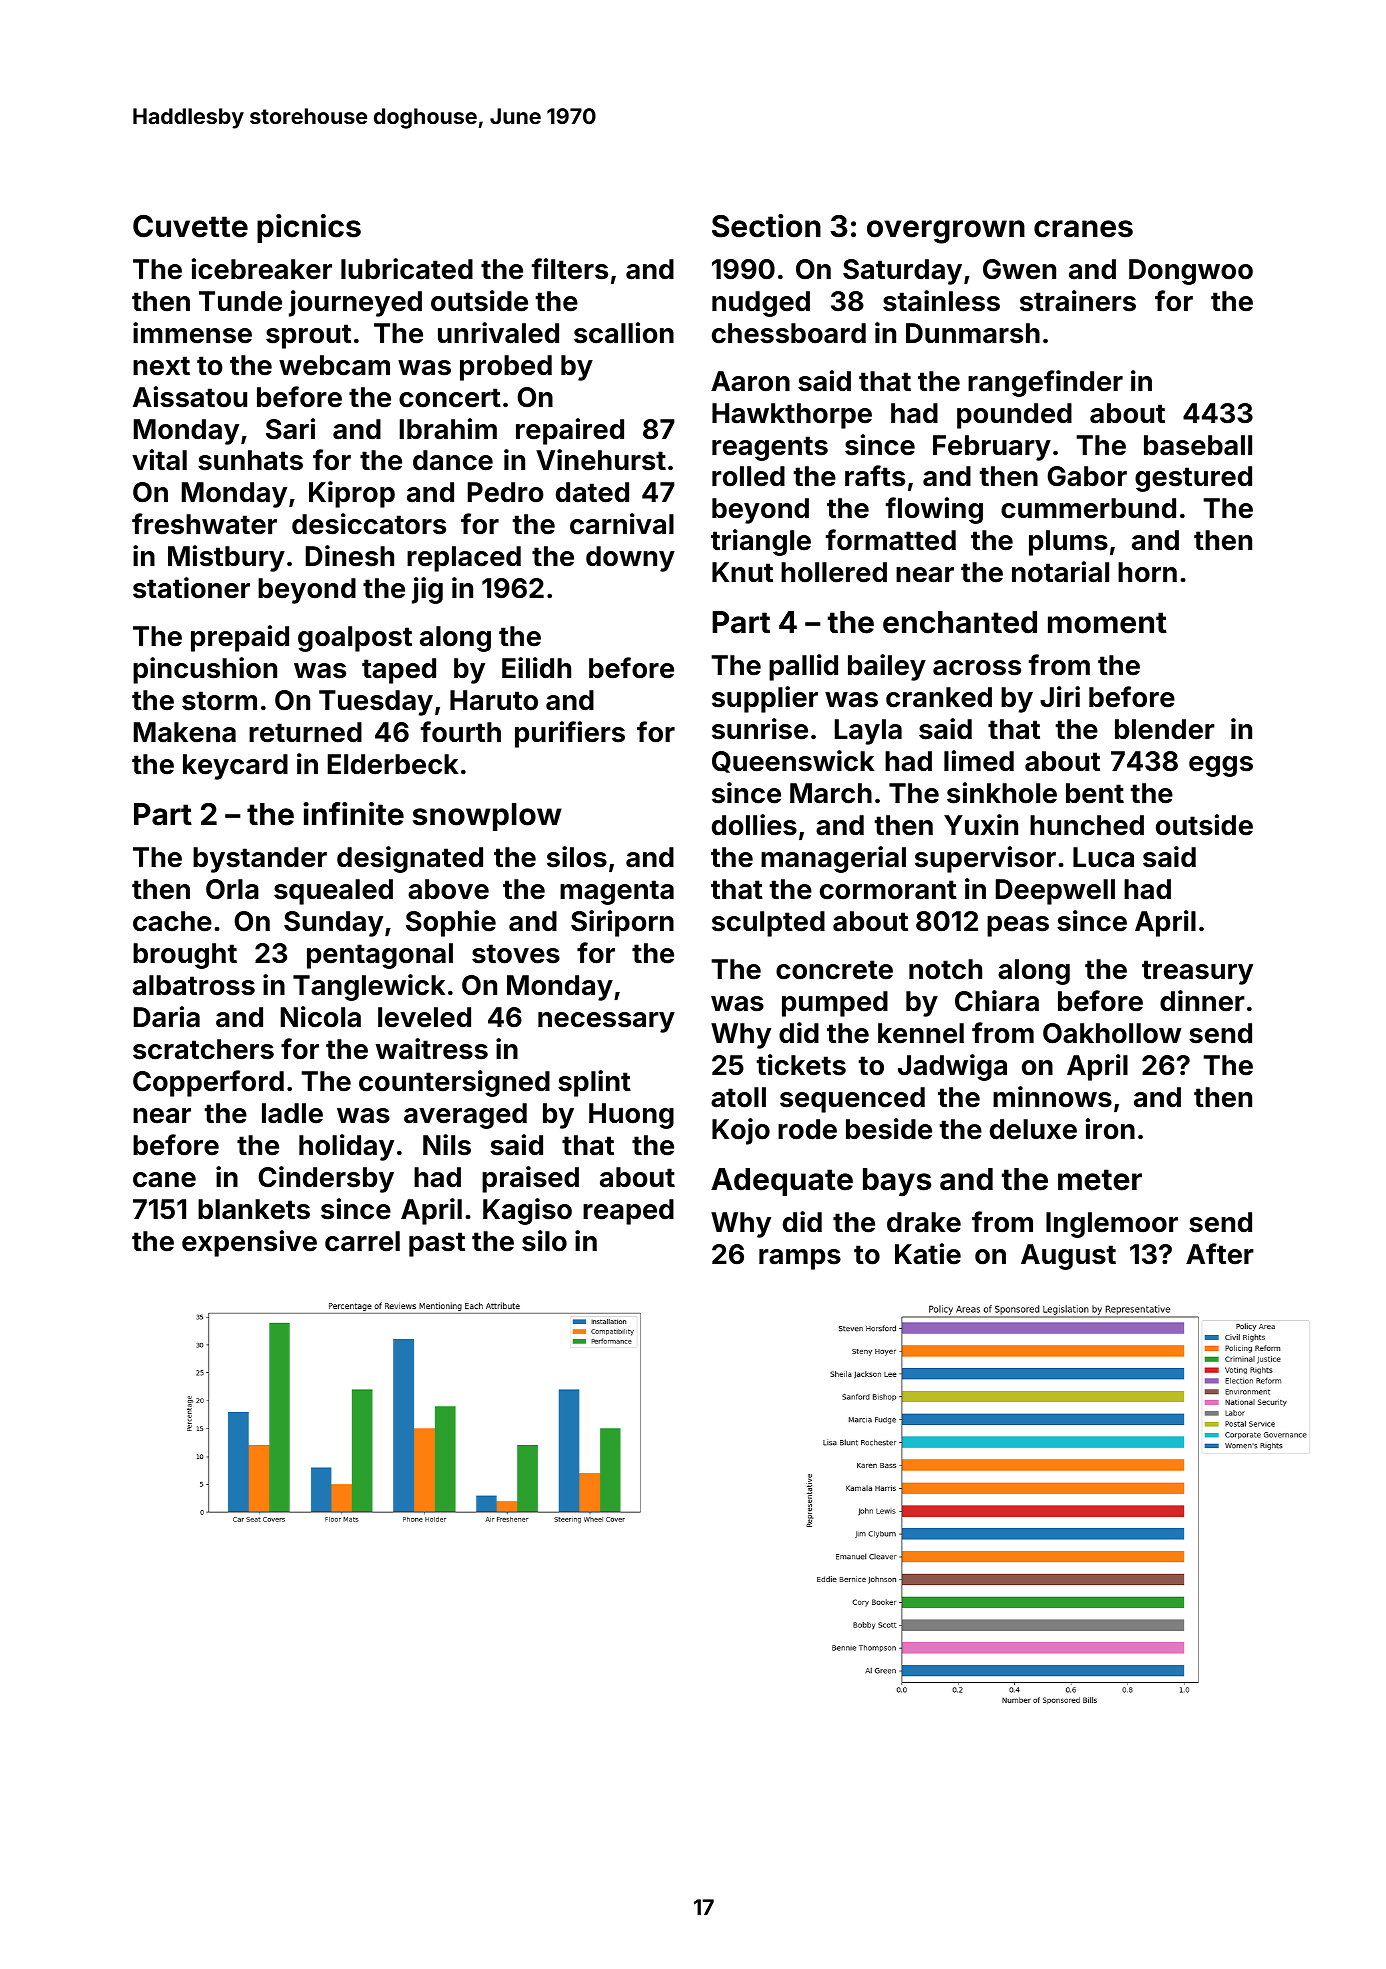  Describe the element at coordinates (946, 232) in the document. I see `overgrown` at that location.
